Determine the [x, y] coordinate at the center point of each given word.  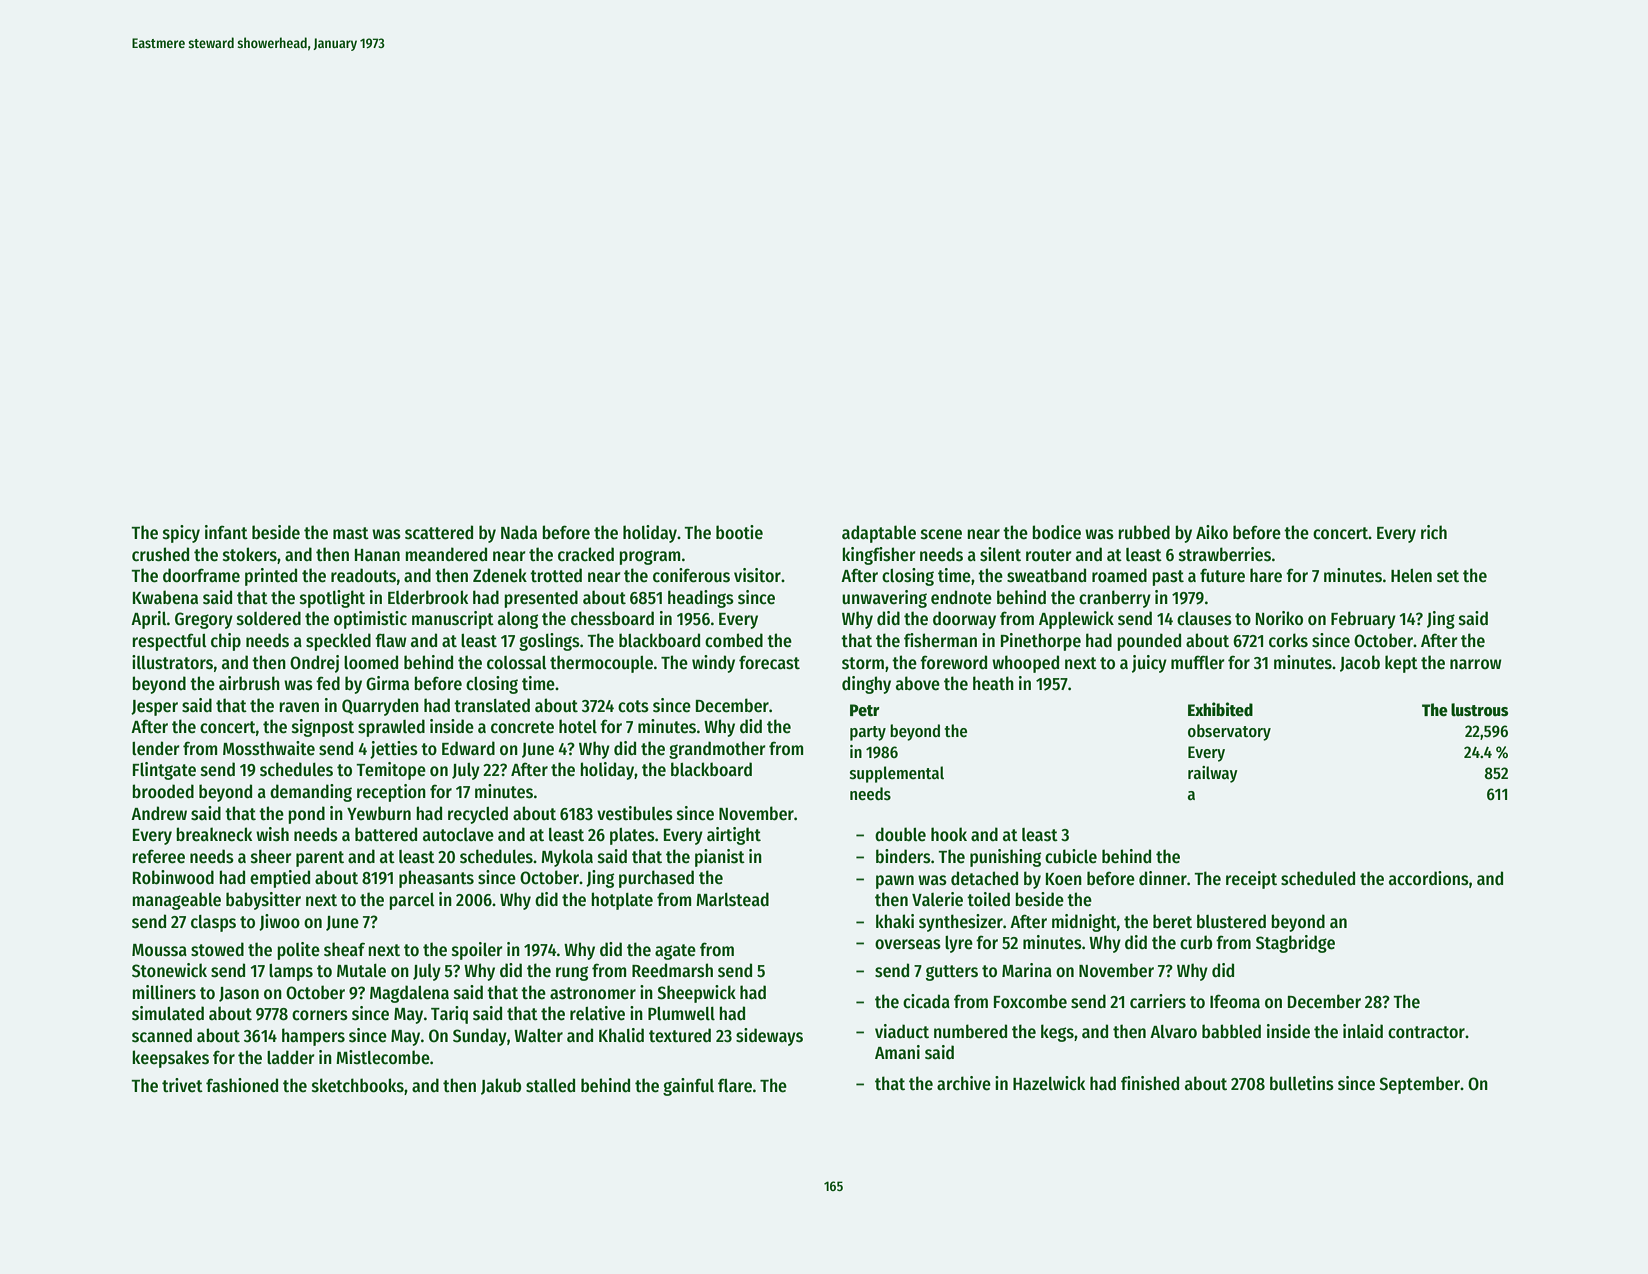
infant [226, 532]
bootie [739, 532]
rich [1434, 532]
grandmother [717, 750]
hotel [578, 726]
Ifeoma [1235, 1001]
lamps [291, 972]
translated [492, 705]
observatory [1229, 732]
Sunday [480, 1037]
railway [1213, 774]
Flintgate [164, 771]
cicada [926, 1001]
